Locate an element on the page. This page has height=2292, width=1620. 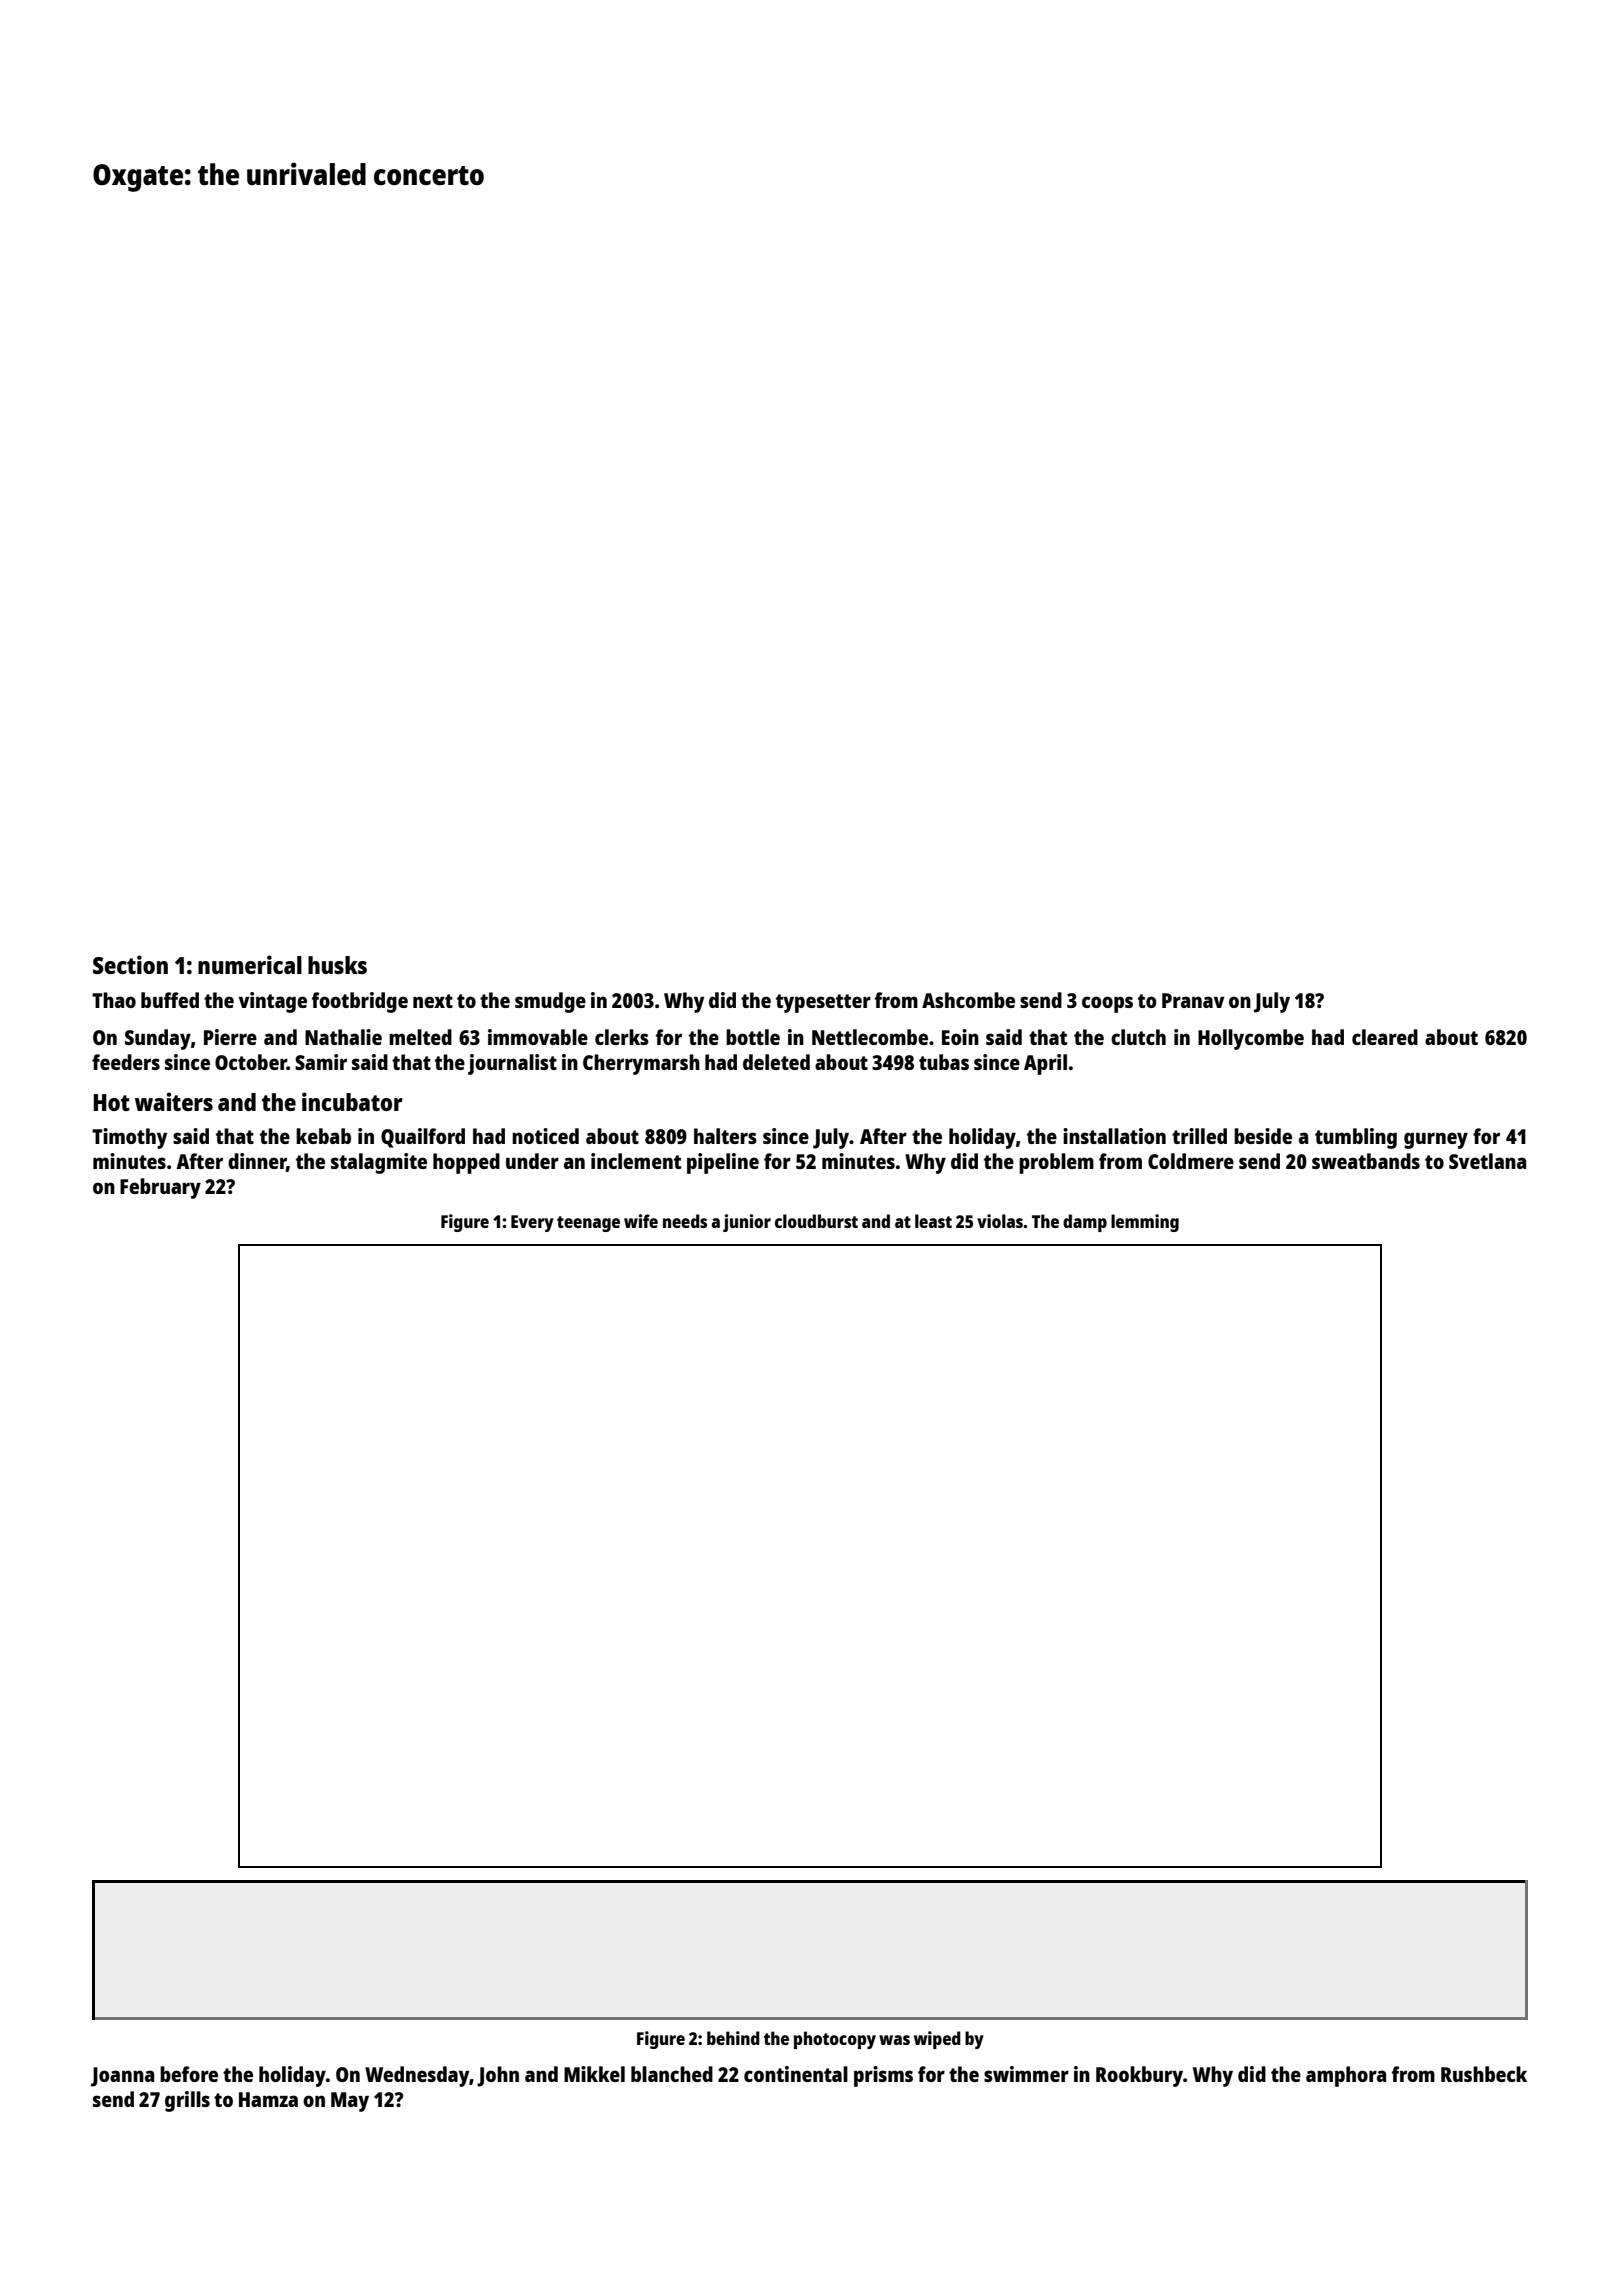
photocopy is located at coordinates (835, 2040).
